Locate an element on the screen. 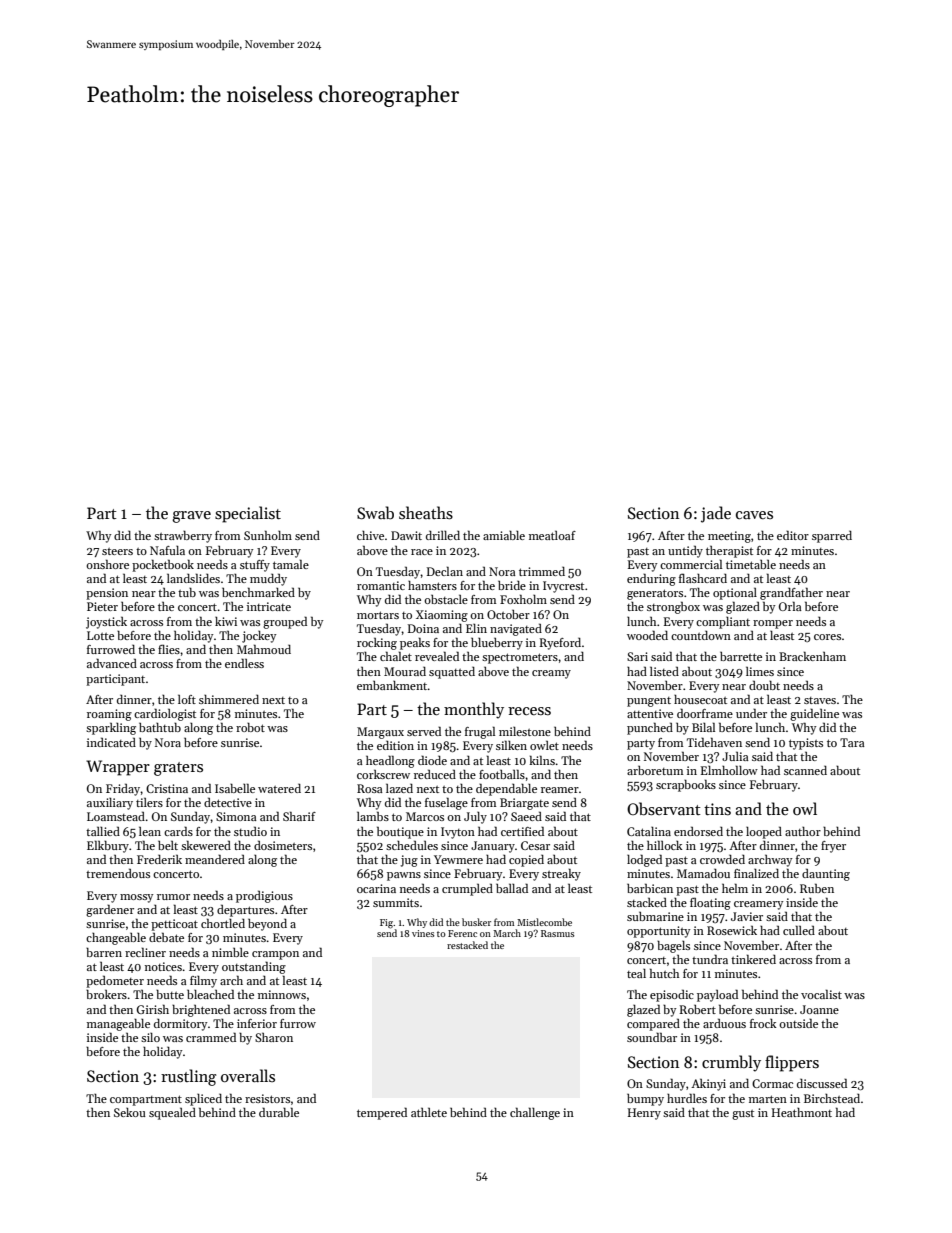 The height and width of the screenshot is (1233, 952). caves is located at coordinates (754, 515).
